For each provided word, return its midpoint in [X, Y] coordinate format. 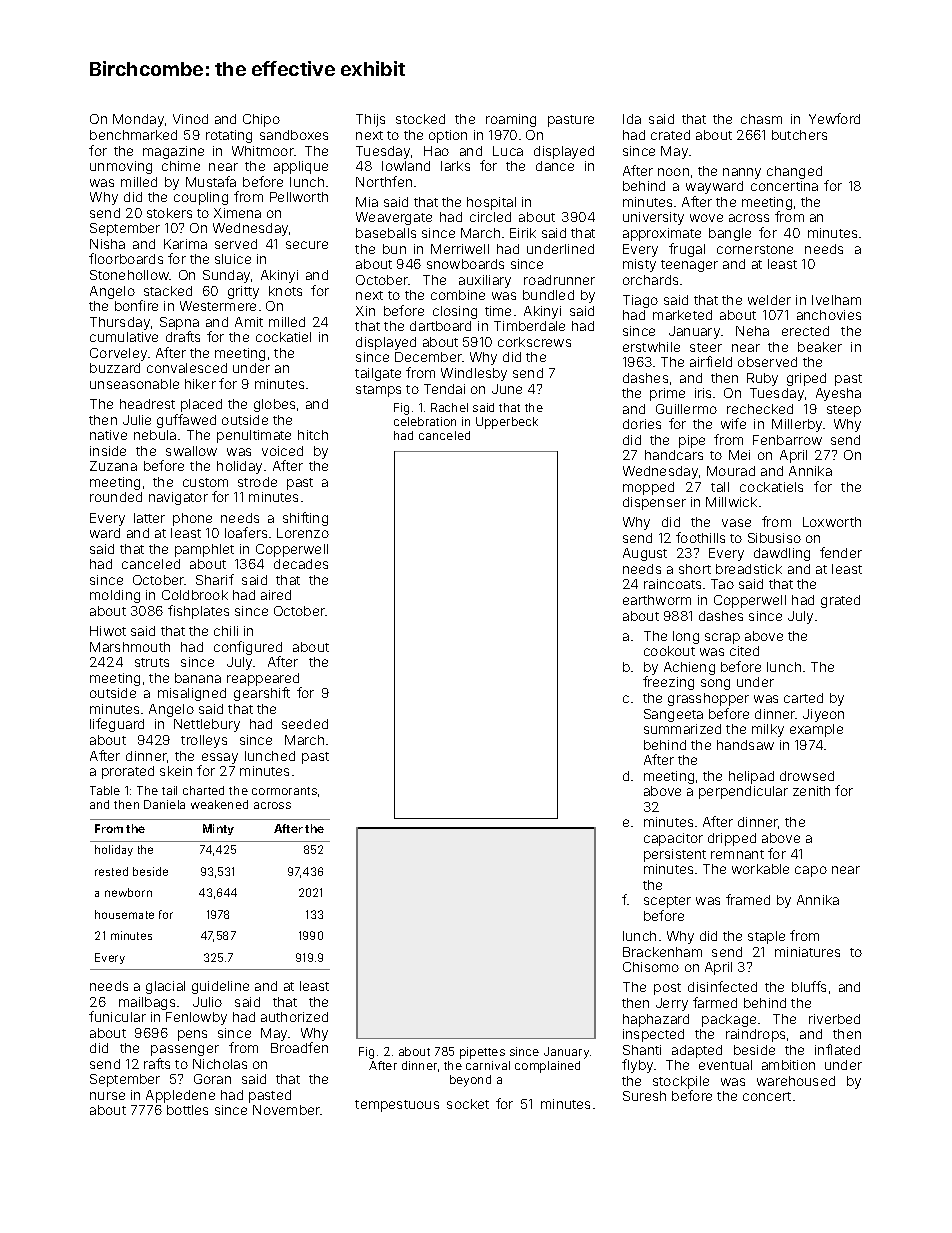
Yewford [834, 118]
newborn [128, 892]
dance [555, 166]
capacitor [673, 839]
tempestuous [397, 1106]
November [287, 1110]
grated [840, 601]
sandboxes [294, 135]
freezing [668, 683]
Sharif [215, 579]
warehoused [796, 1081]
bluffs [809, 986]
